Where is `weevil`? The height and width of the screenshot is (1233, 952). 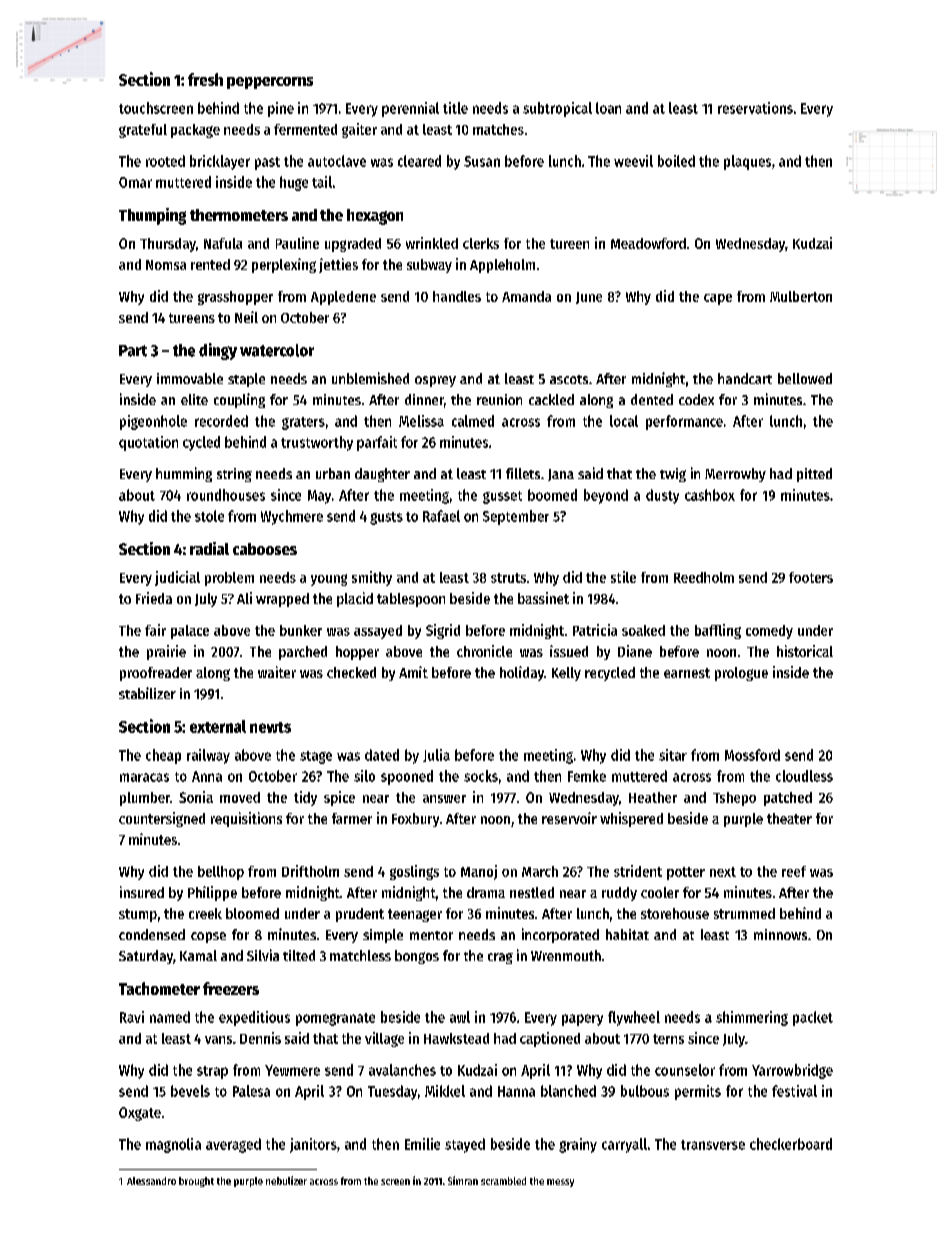 weevil is located at coordinates (633, 161).
